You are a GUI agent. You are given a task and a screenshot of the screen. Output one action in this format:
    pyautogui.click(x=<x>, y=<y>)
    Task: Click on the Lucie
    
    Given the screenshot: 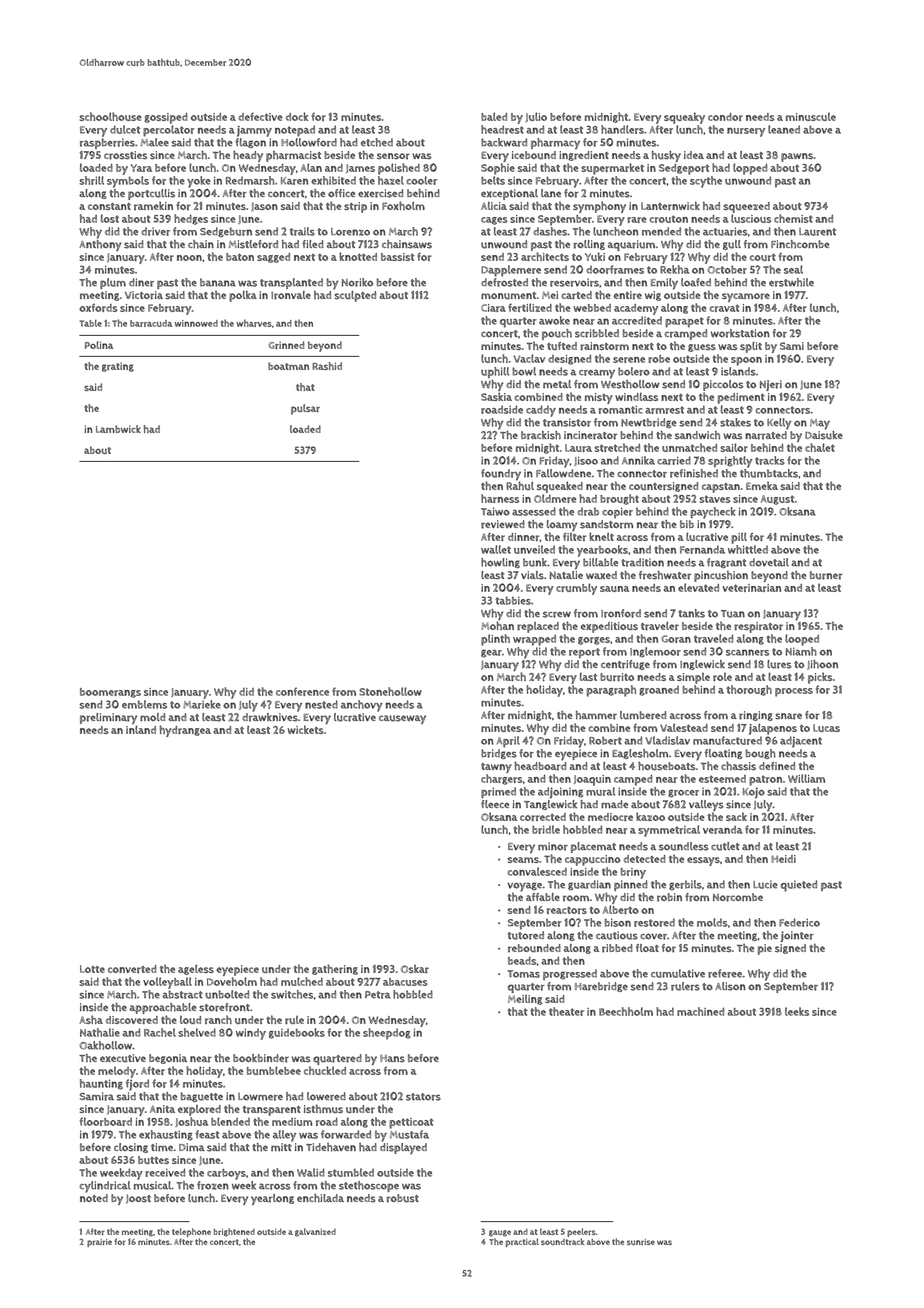 What is the action you would take?
    pyautogui.click(x=765, y=884)
